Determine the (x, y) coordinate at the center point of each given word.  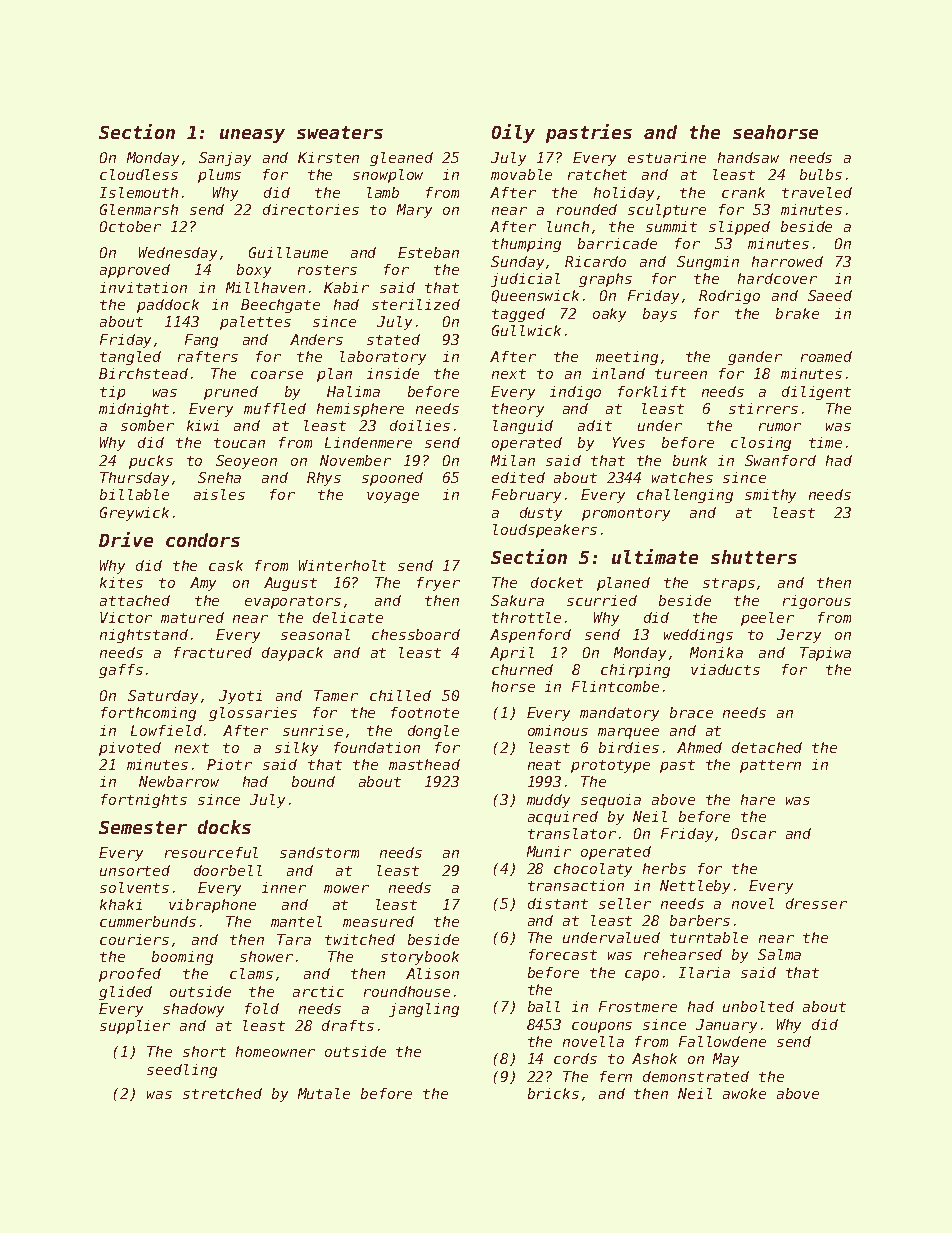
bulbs (821, 174)
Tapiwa (825, 654)
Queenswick (535, 296)
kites (121, 582)
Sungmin (708, 263)
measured (378, 921)
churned (522, 669)
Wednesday (178, 254)
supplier (135, 1027)
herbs (664, 868)
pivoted (130, 749)
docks (224, 827)
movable (521, 174)
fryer (438, 584)
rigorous (817, 602)
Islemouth (139, 192)
